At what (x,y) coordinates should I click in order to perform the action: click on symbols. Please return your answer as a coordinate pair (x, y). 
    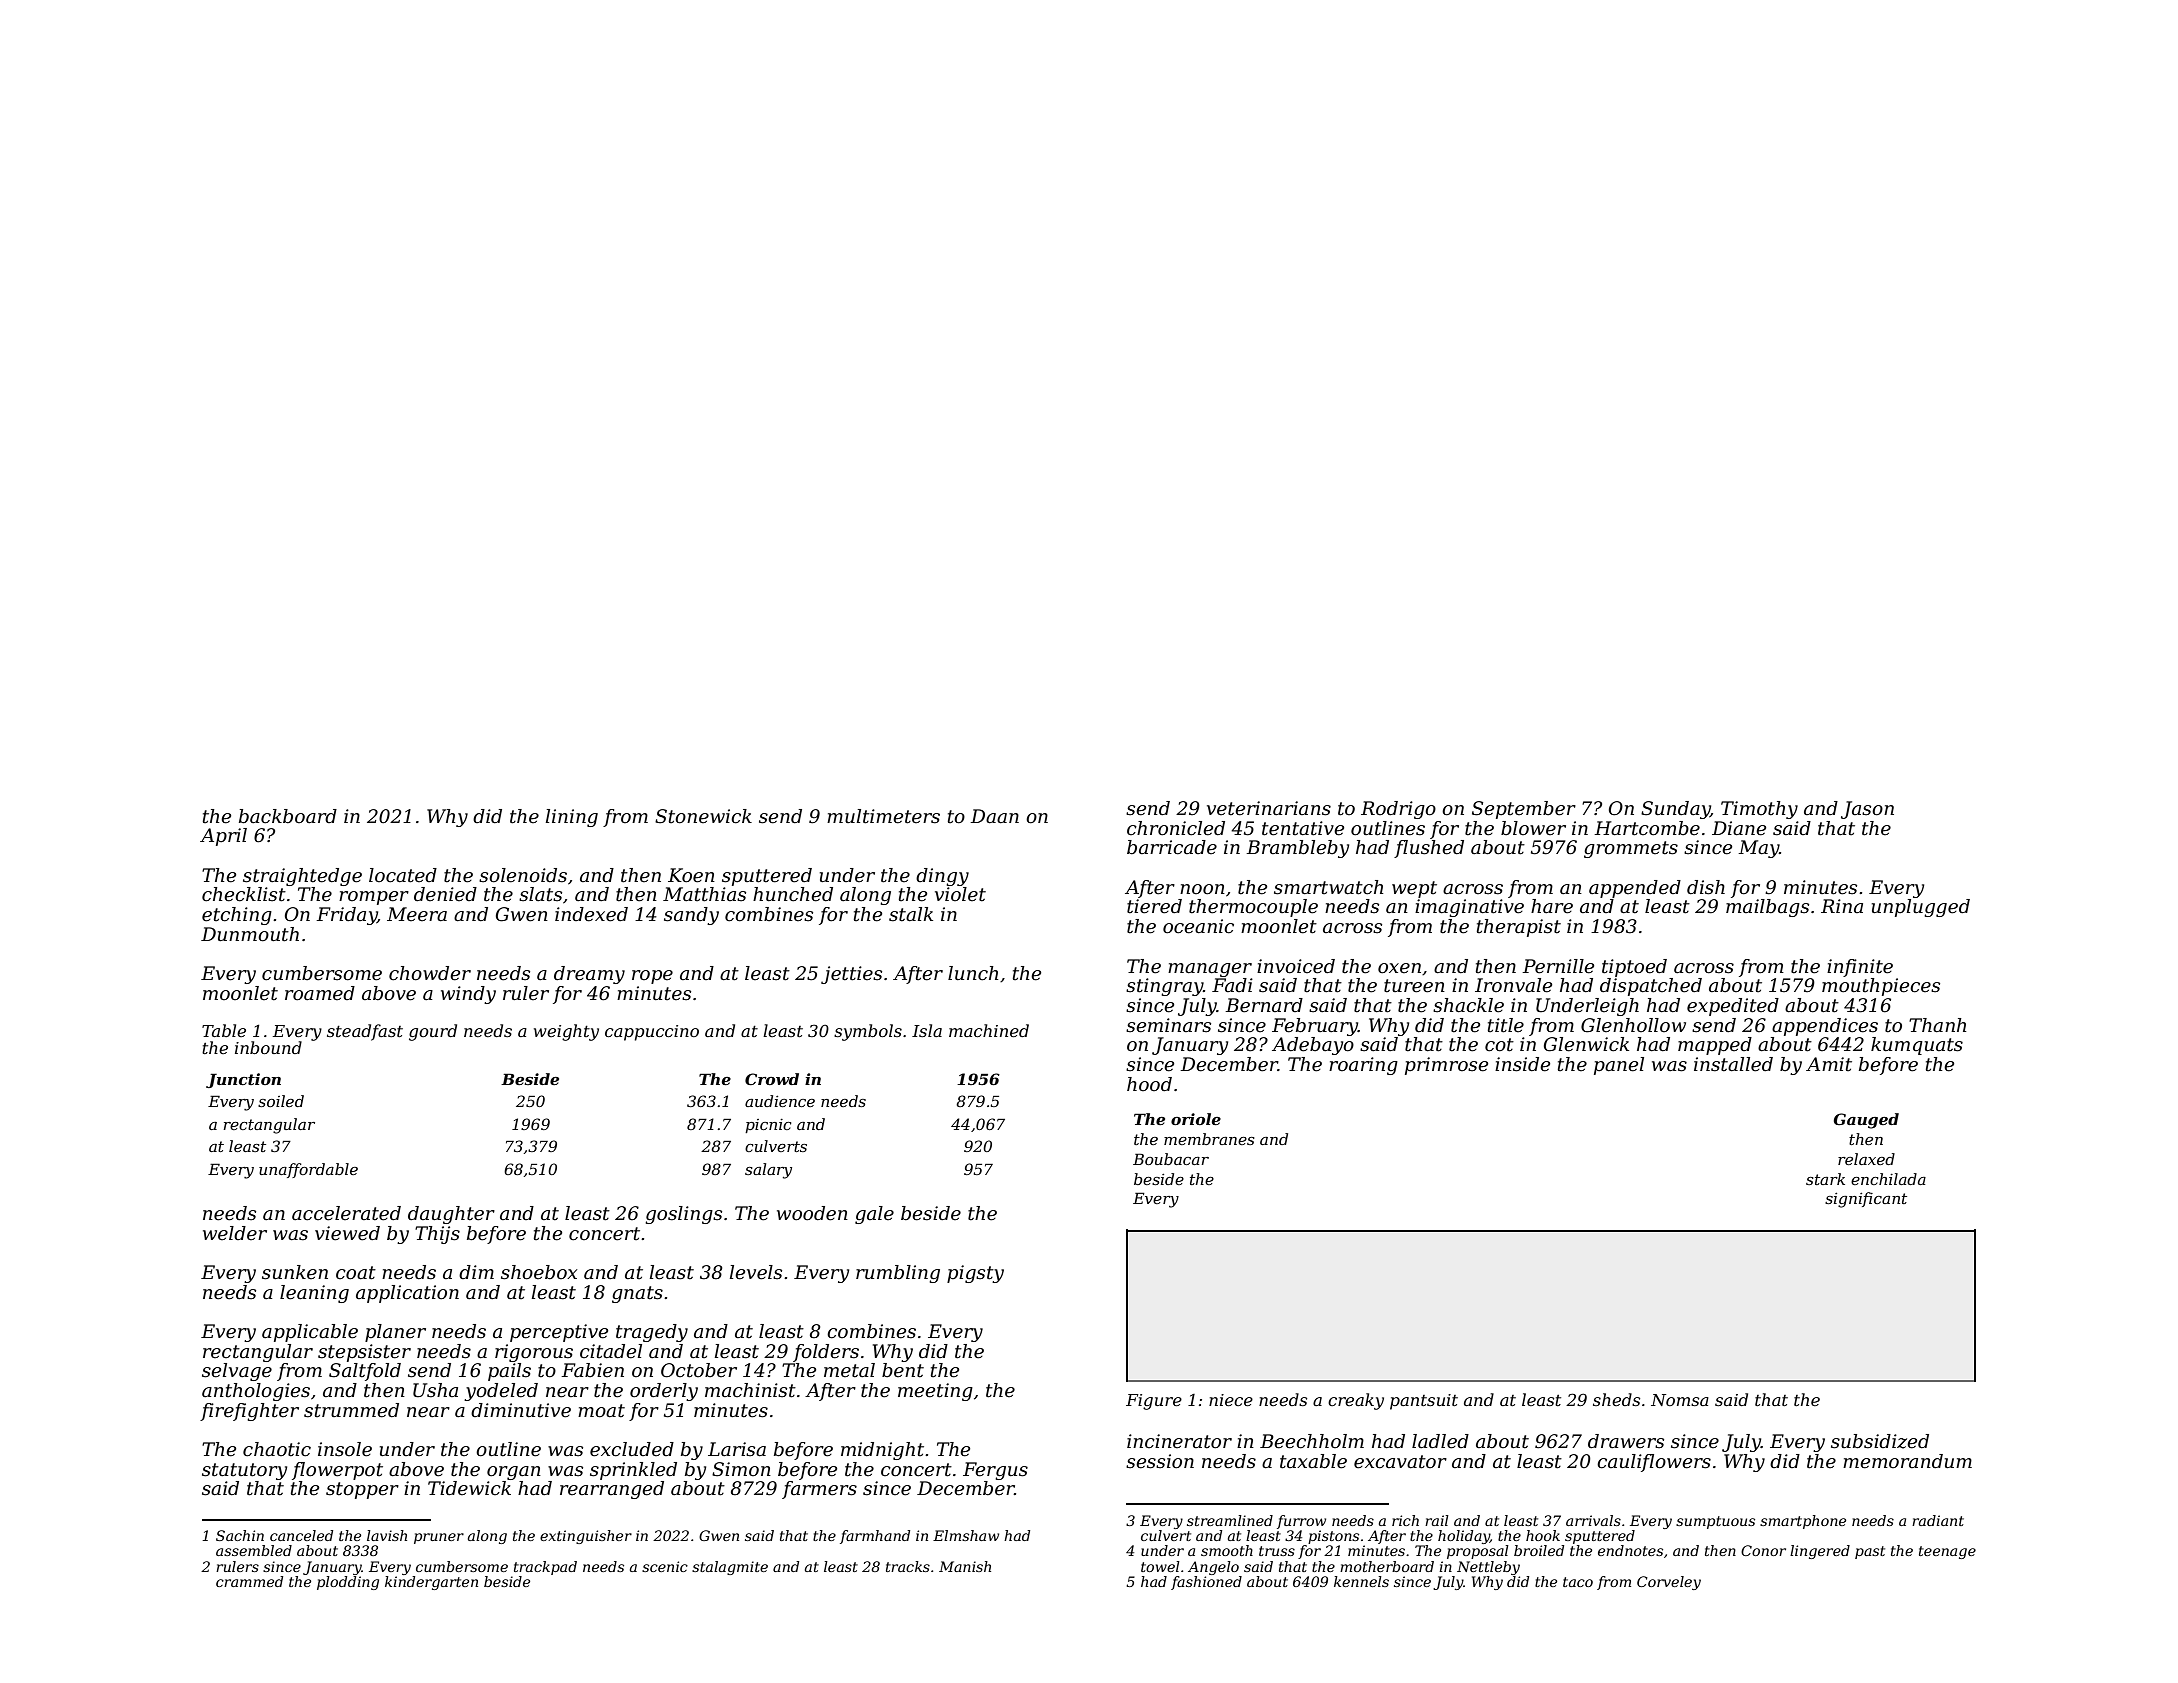
    Looking at the image, I should click on (868, 1032).
